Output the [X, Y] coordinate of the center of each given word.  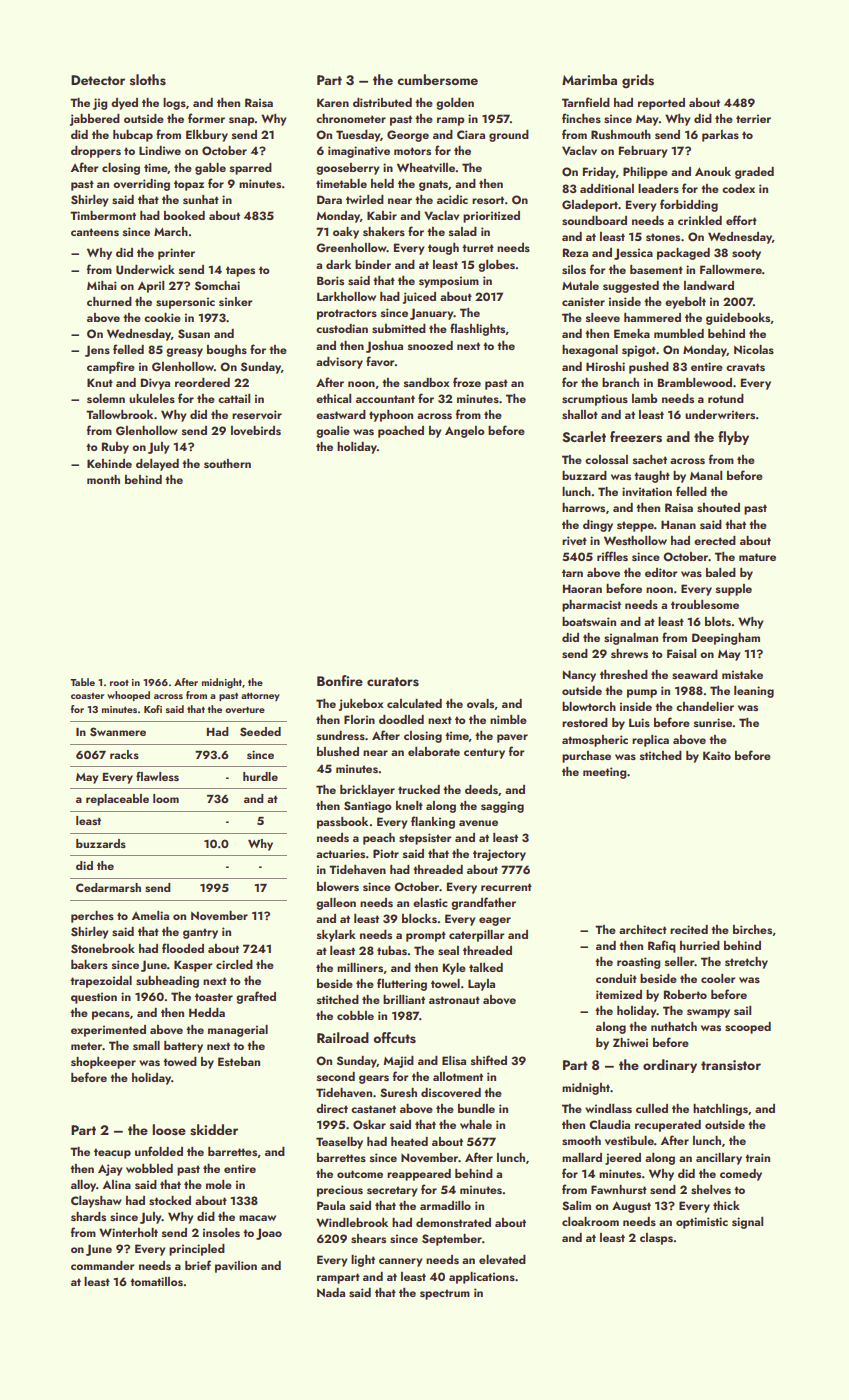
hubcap [133, 136]
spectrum [445, 1294]
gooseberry [348, 169]
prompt [426, 936]
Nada [331, 1292]
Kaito [717, 755]
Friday [599, 173]
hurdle [260, 776]
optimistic [702, 1223]
